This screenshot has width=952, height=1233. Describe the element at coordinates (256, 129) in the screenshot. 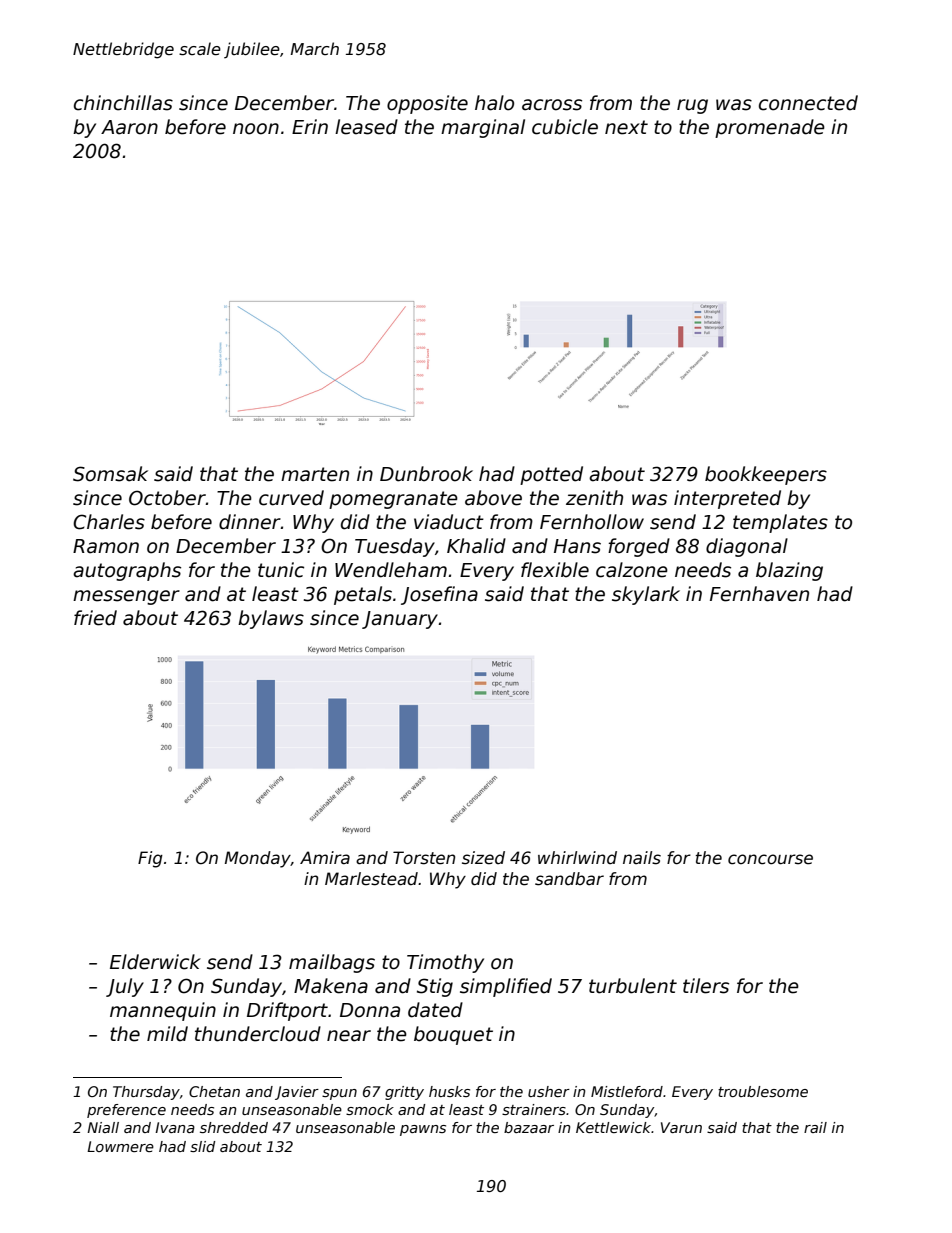

I see `noon` at that location.
